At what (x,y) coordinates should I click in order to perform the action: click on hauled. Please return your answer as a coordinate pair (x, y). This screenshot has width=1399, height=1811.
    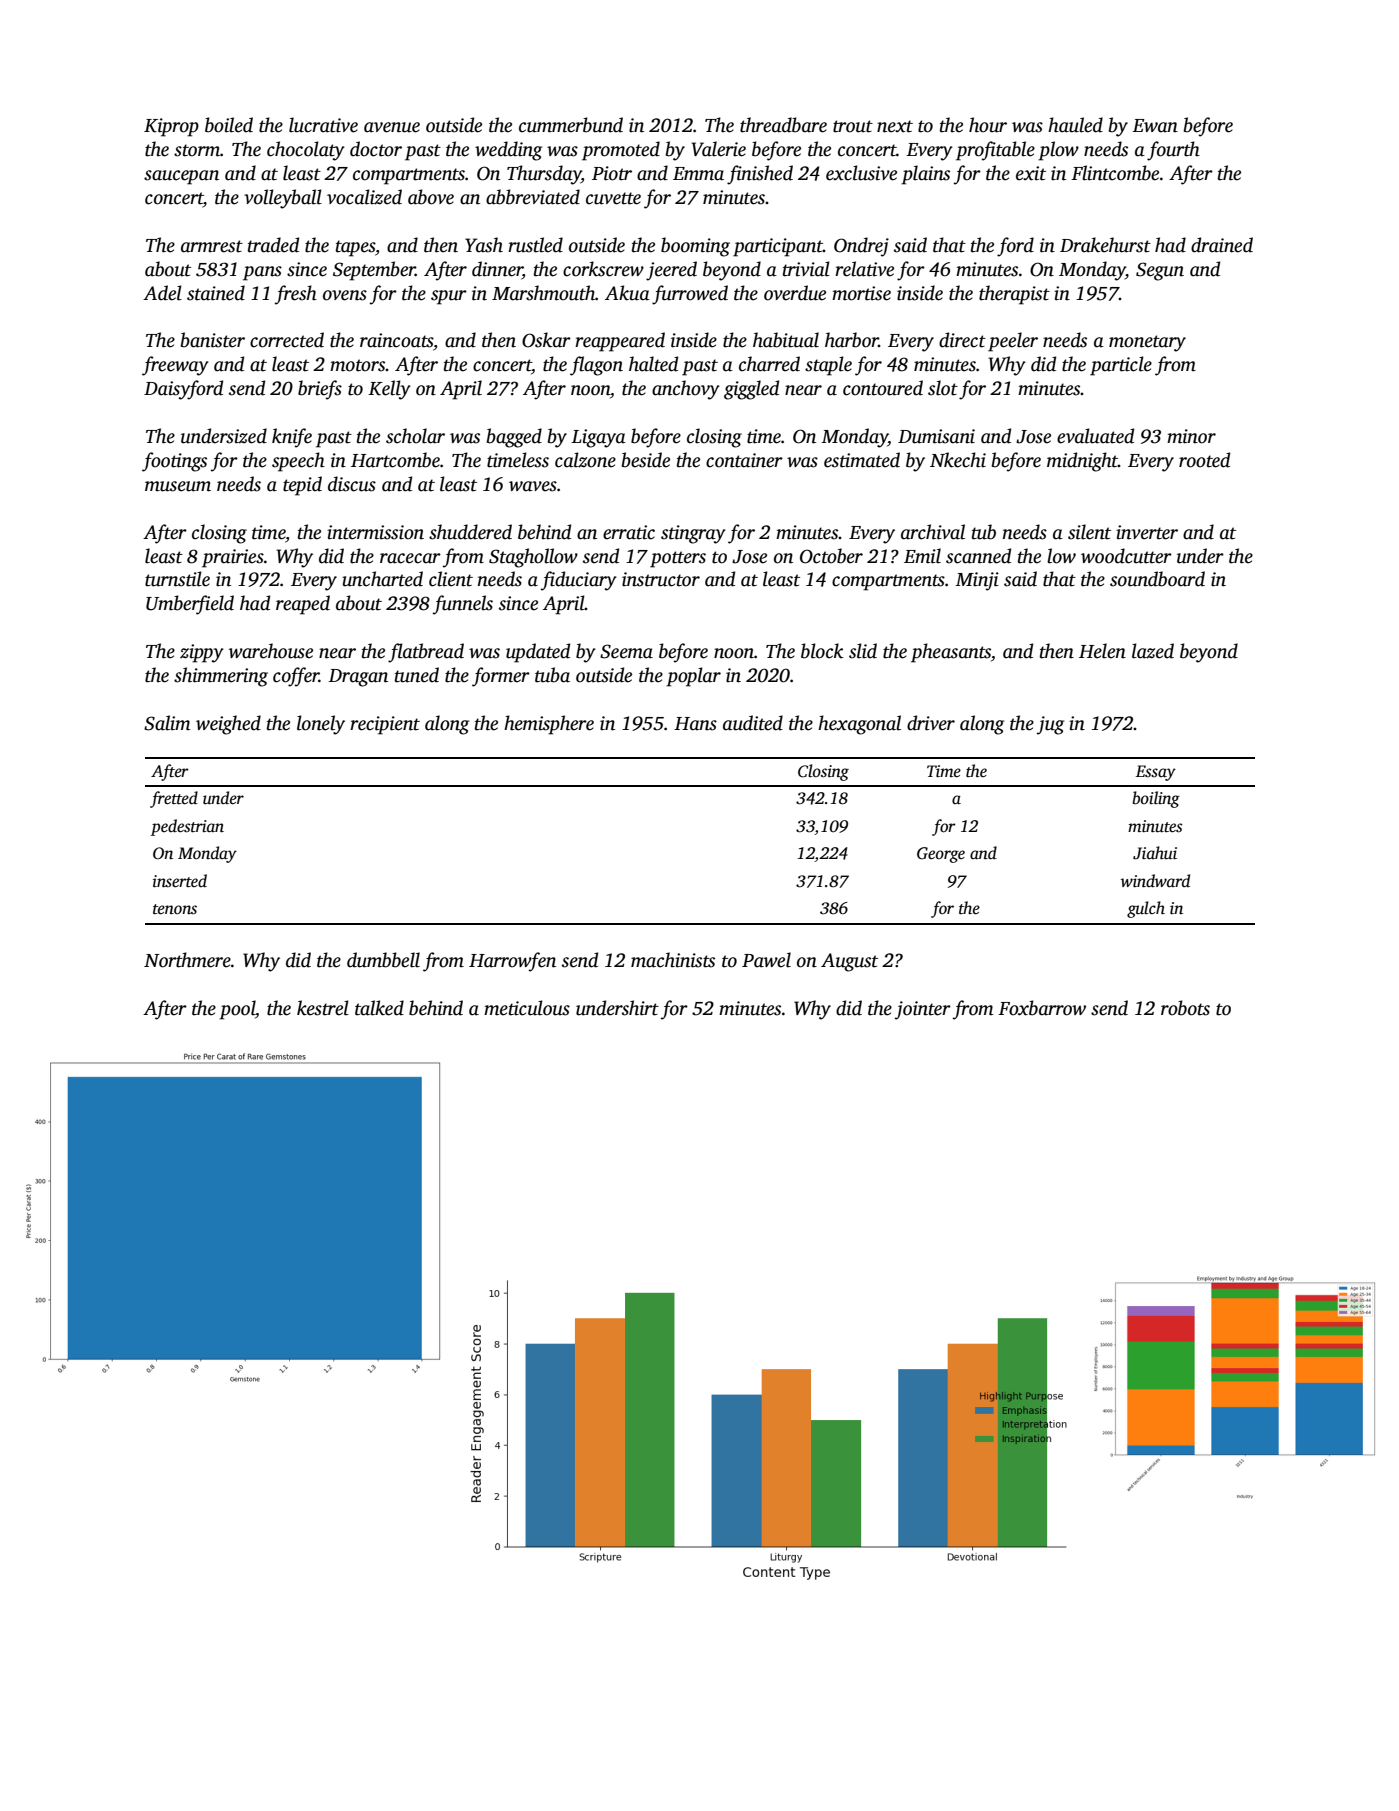
    Looking at the image, I should click on (1075, 125).
